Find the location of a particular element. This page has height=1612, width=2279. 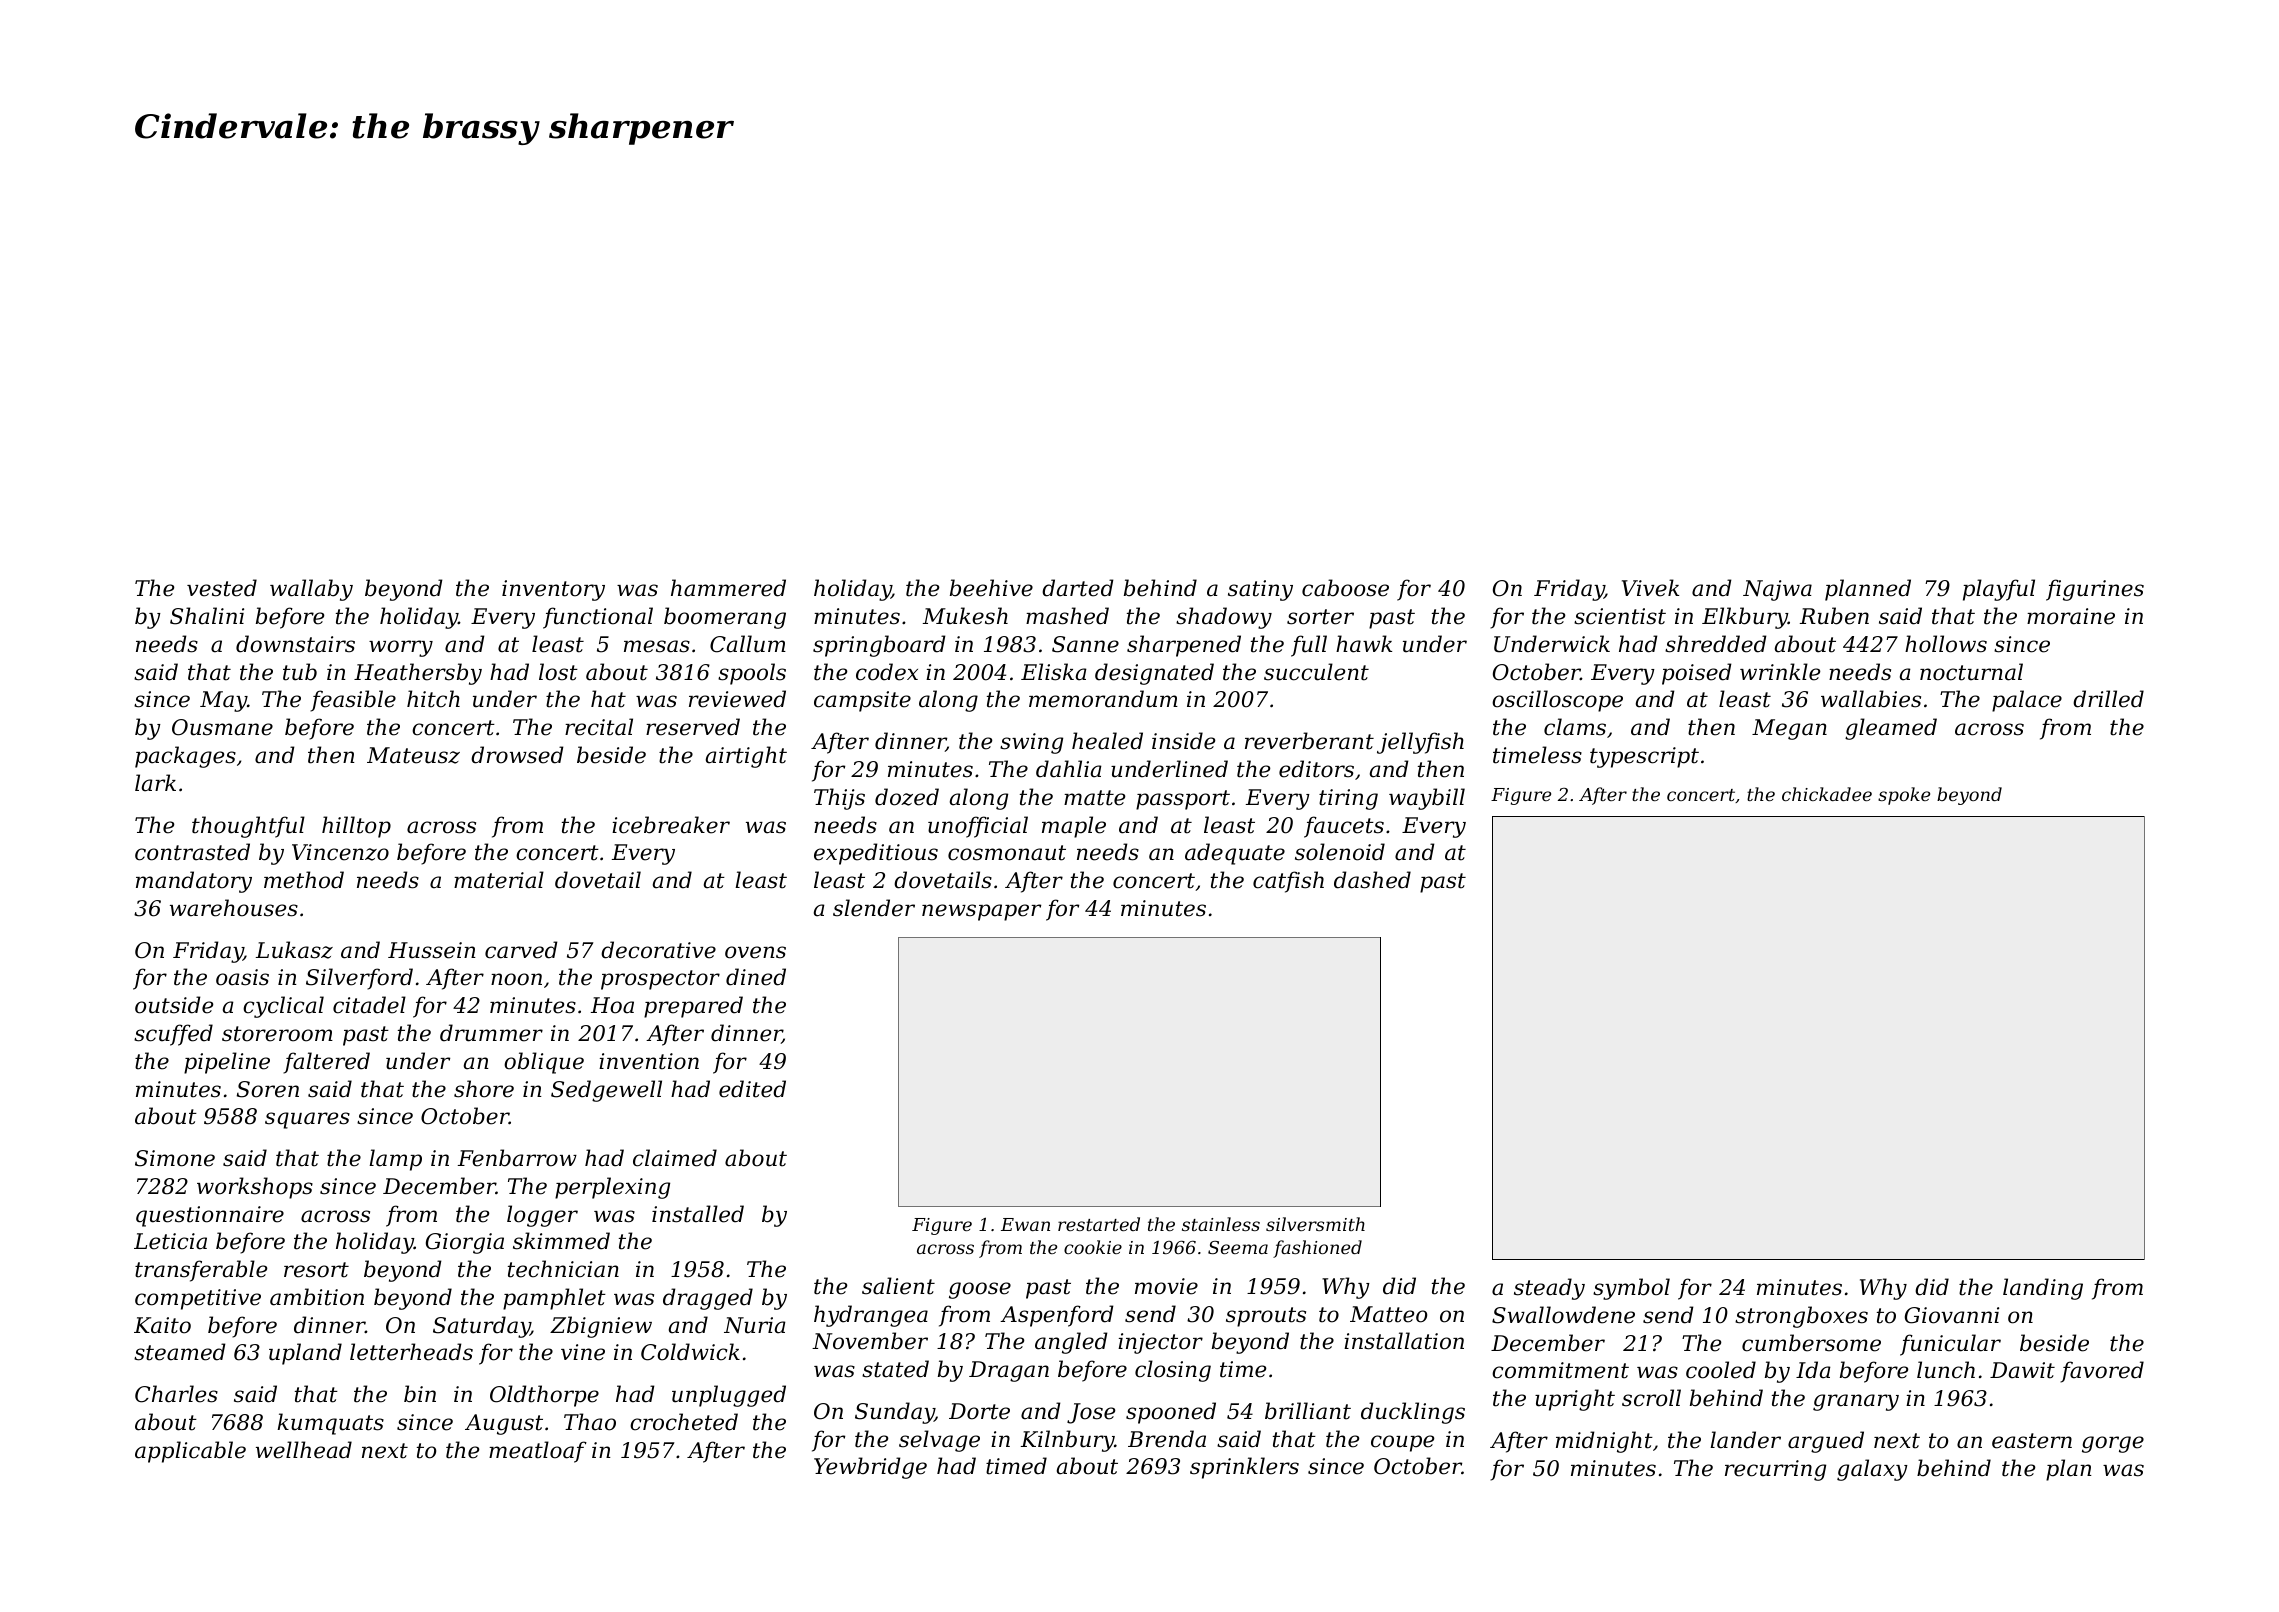

icebreaker is located at coordinates (671, 825).
